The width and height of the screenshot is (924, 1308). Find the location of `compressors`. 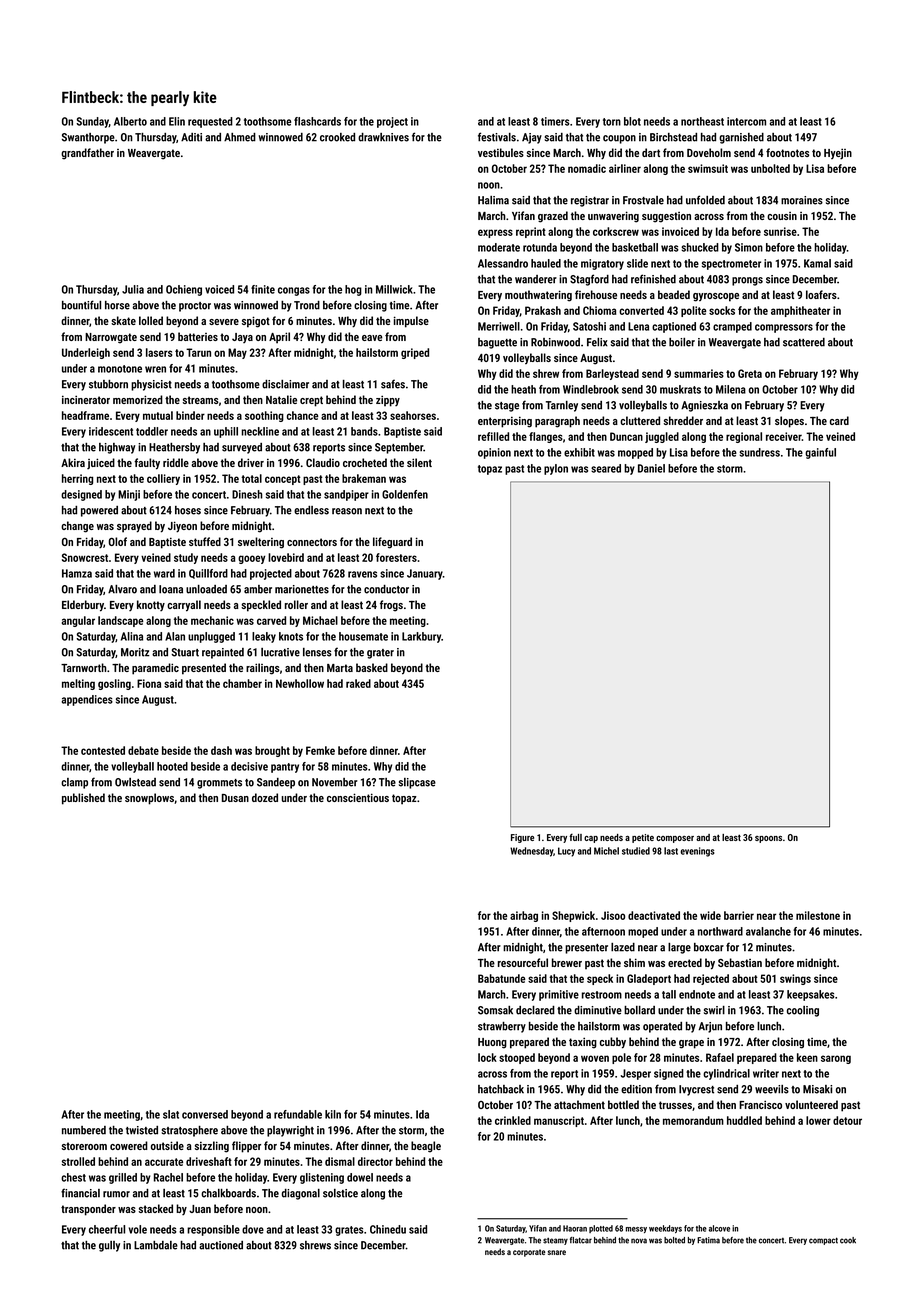

compressors is located at coordinates (784, 328).
